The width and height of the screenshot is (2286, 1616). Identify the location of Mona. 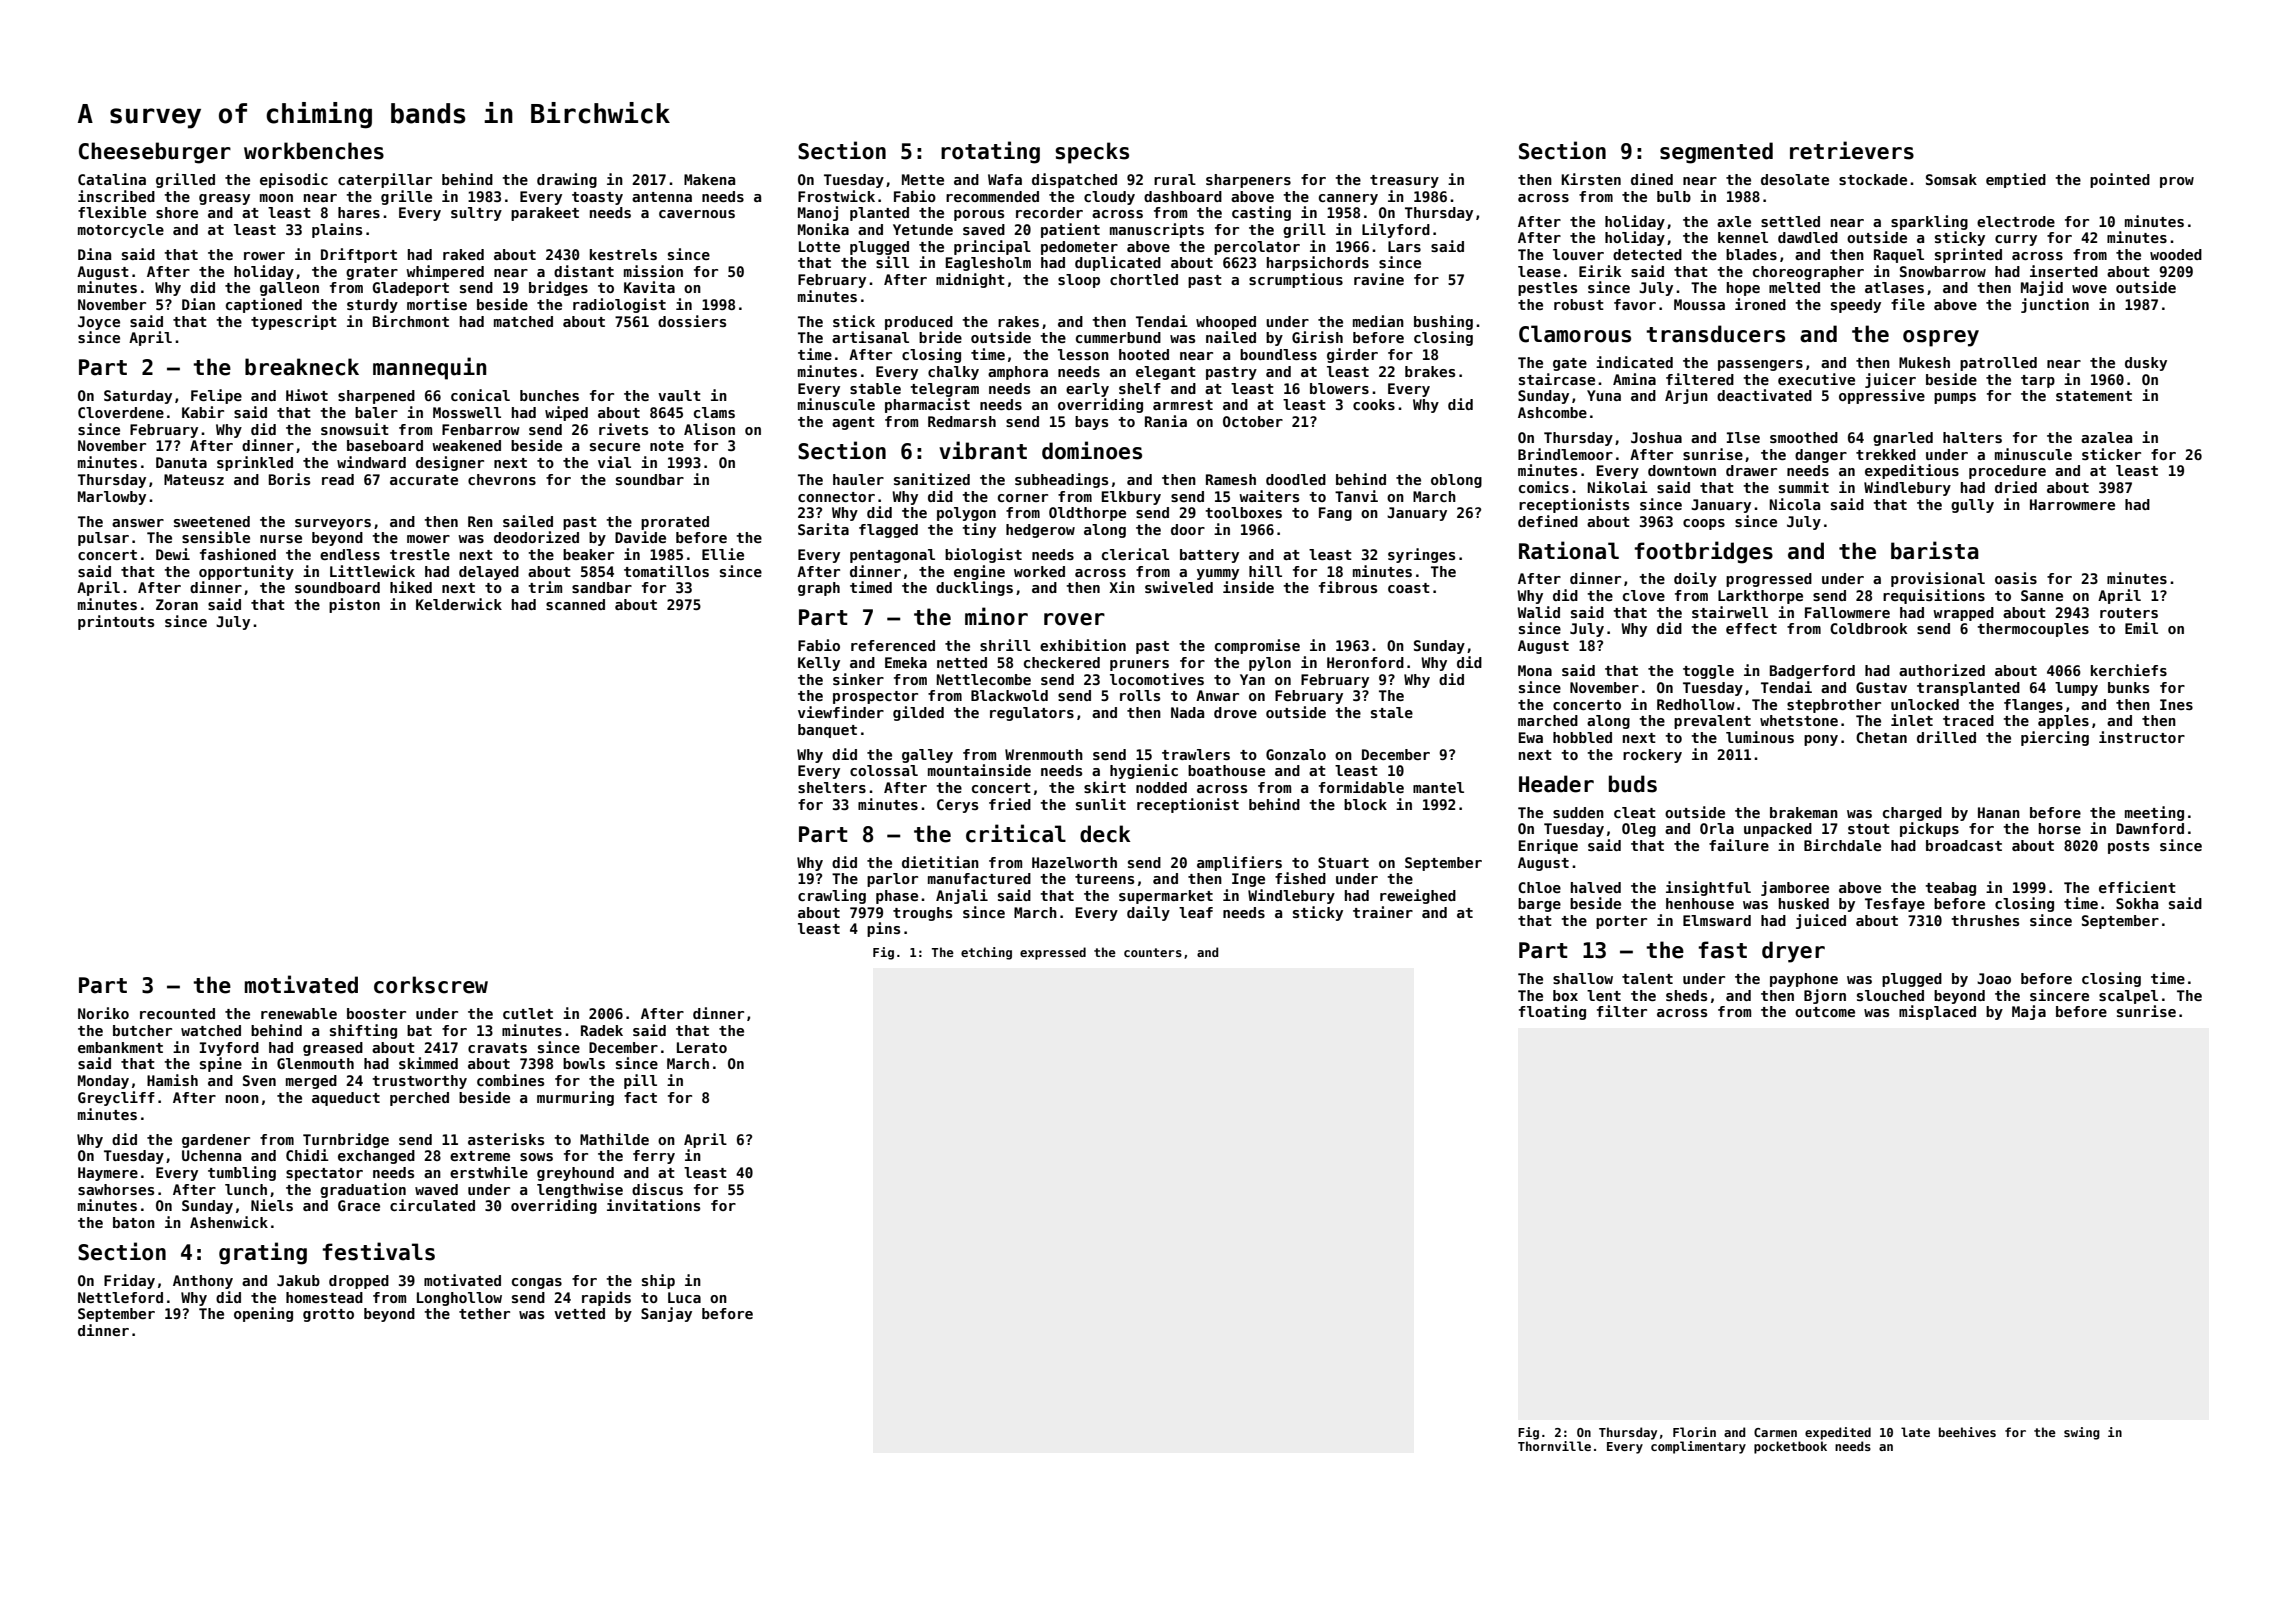
(1535, 670).
